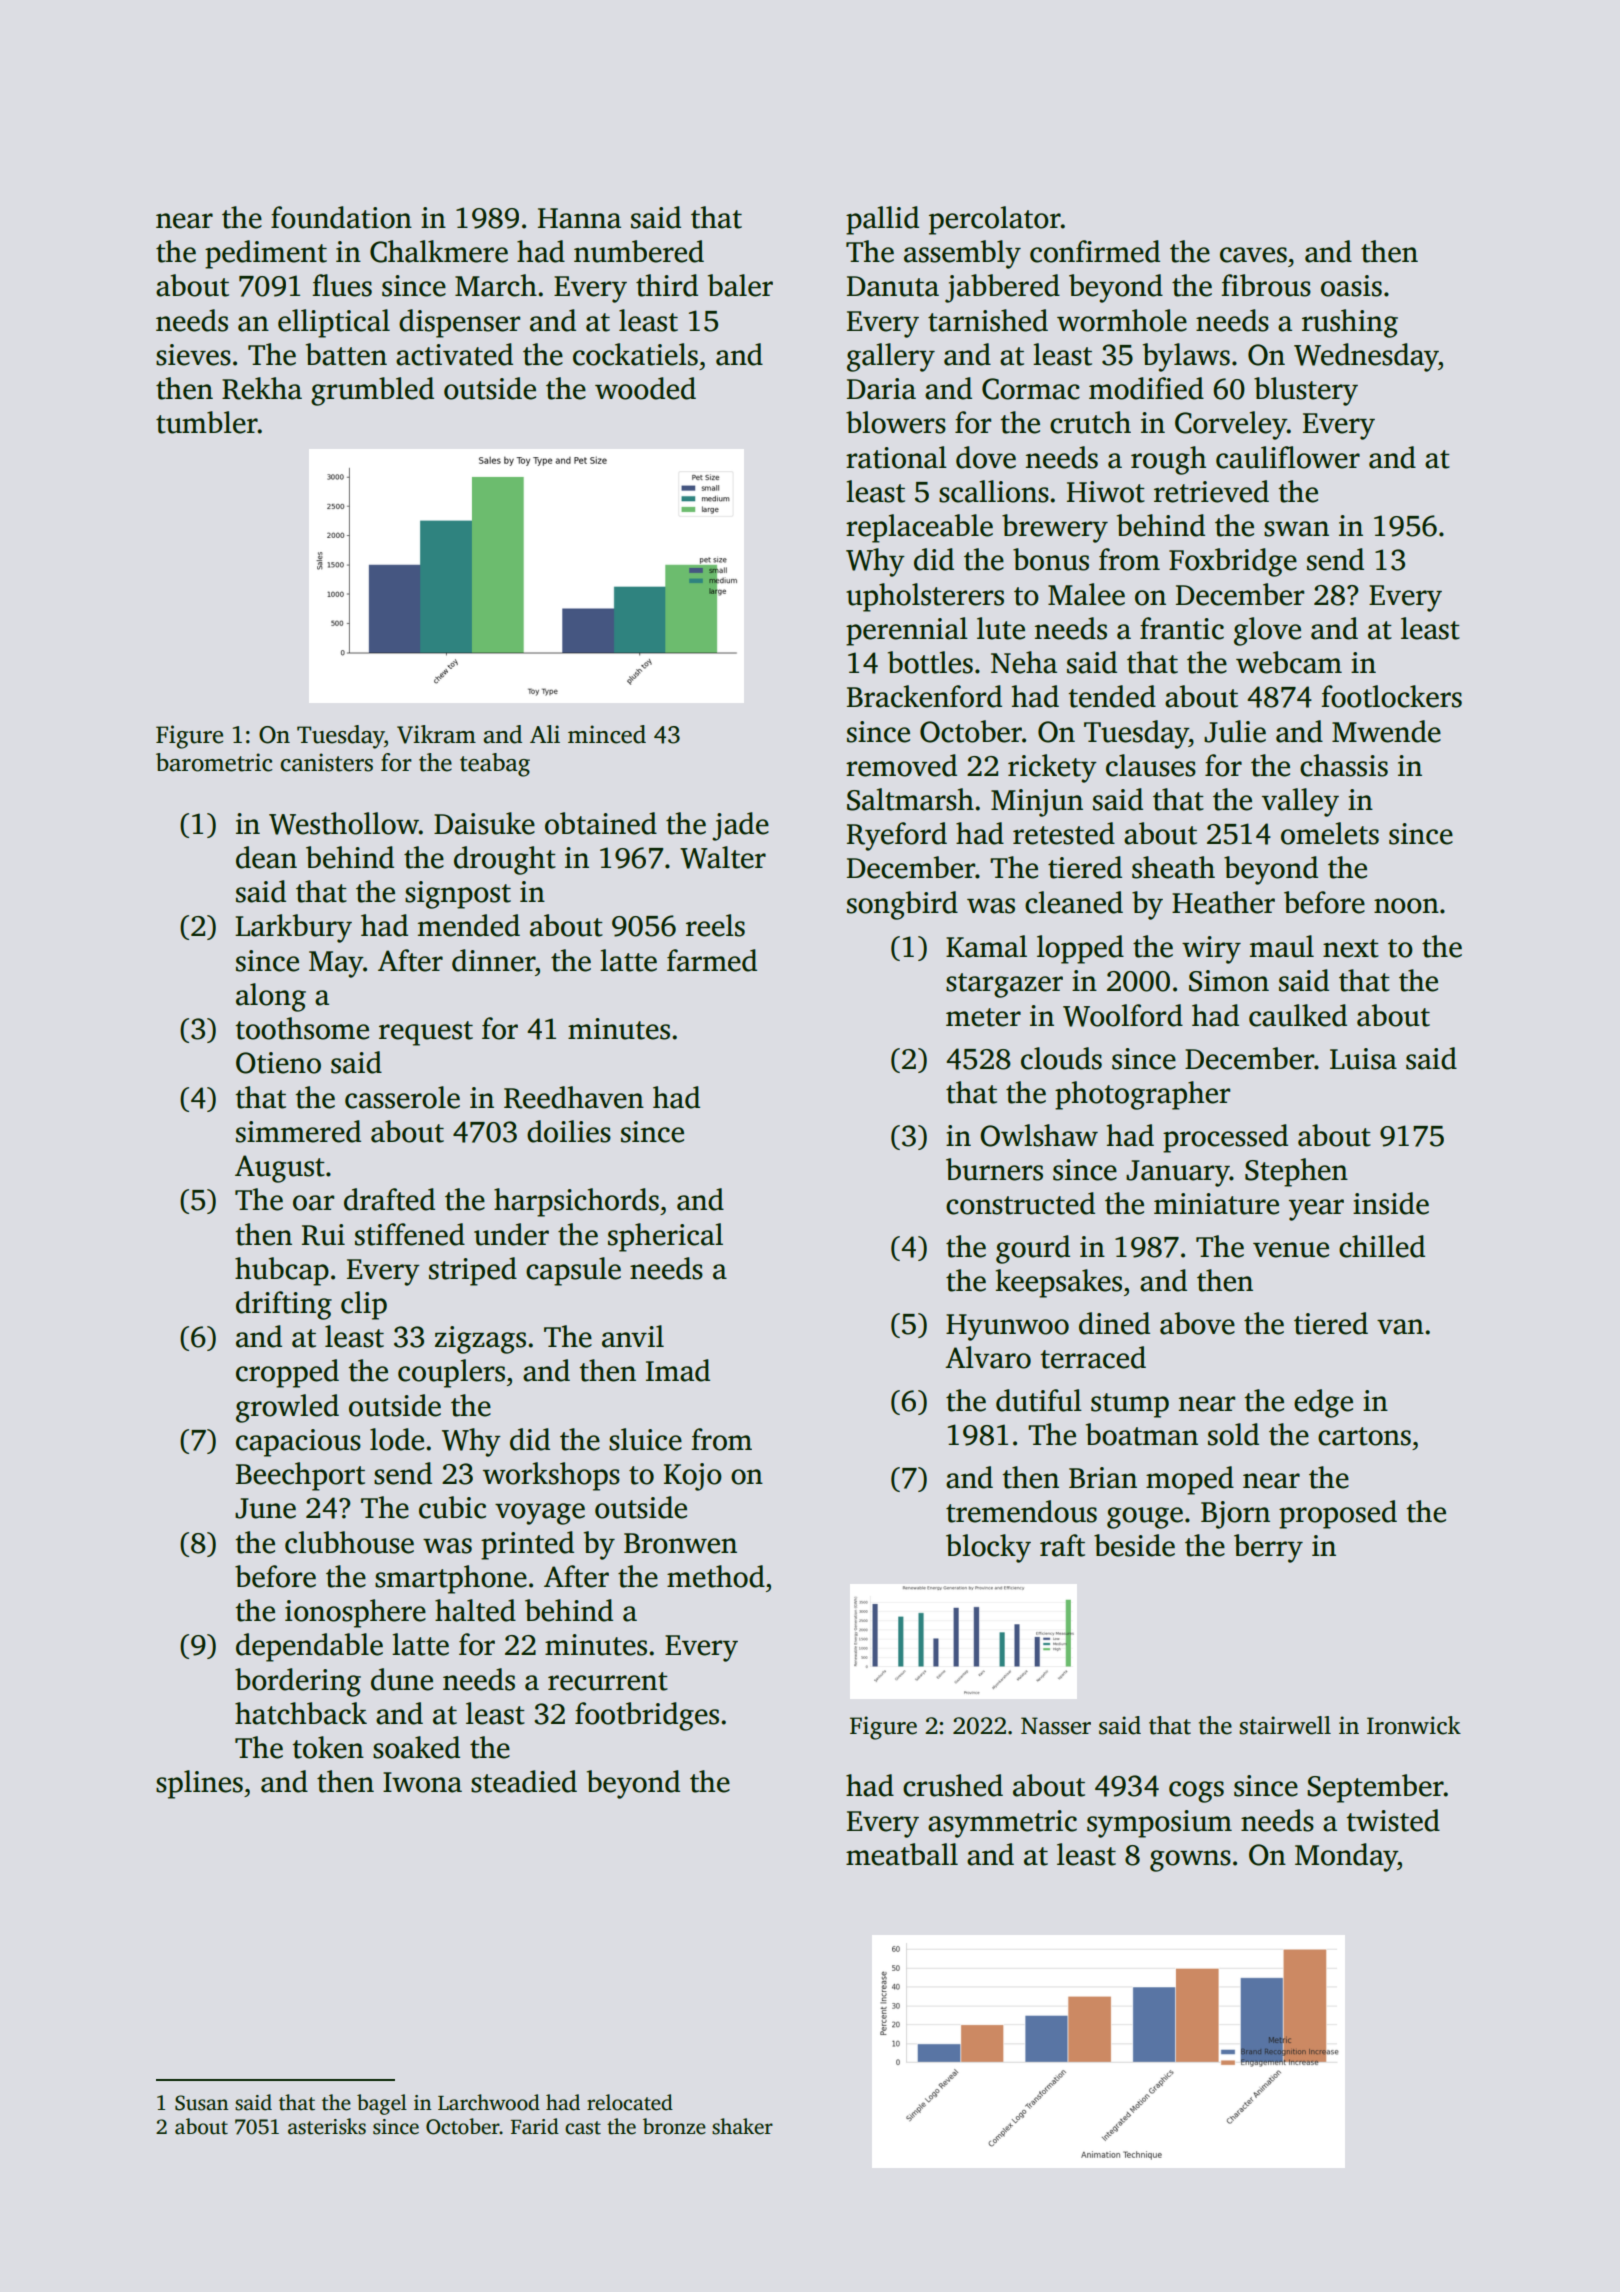  Describe the element at coordinates (402, 1097) in the image. I see `casserole` at that location.
